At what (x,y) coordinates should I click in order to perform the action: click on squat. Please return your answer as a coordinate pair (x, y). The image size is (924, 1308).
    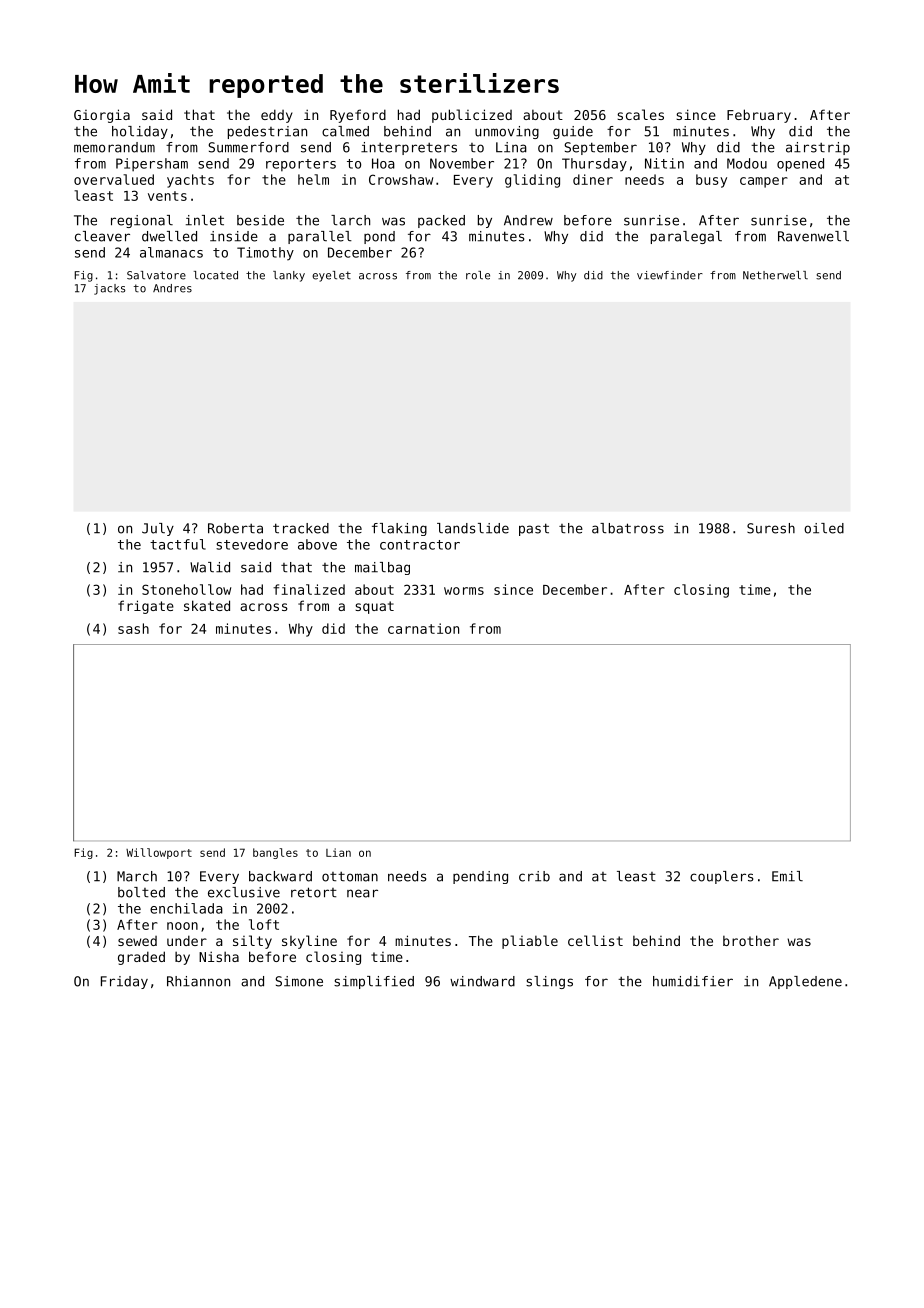
    Looking at the image, I should click on (374, 607).
